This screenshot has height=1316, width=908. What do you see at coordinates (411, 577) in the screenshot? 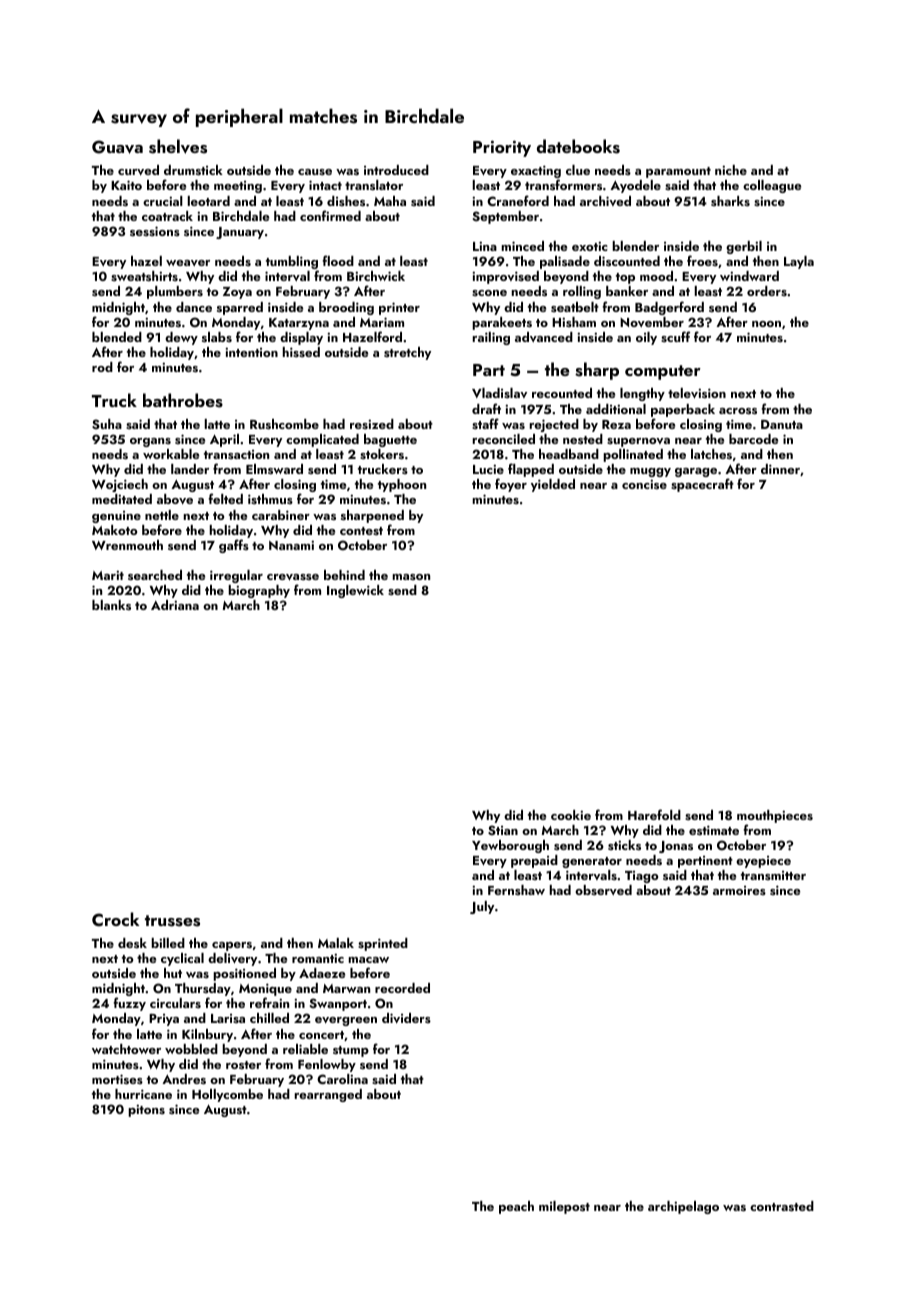
I see `mason` at bounding box center [411, 577].
